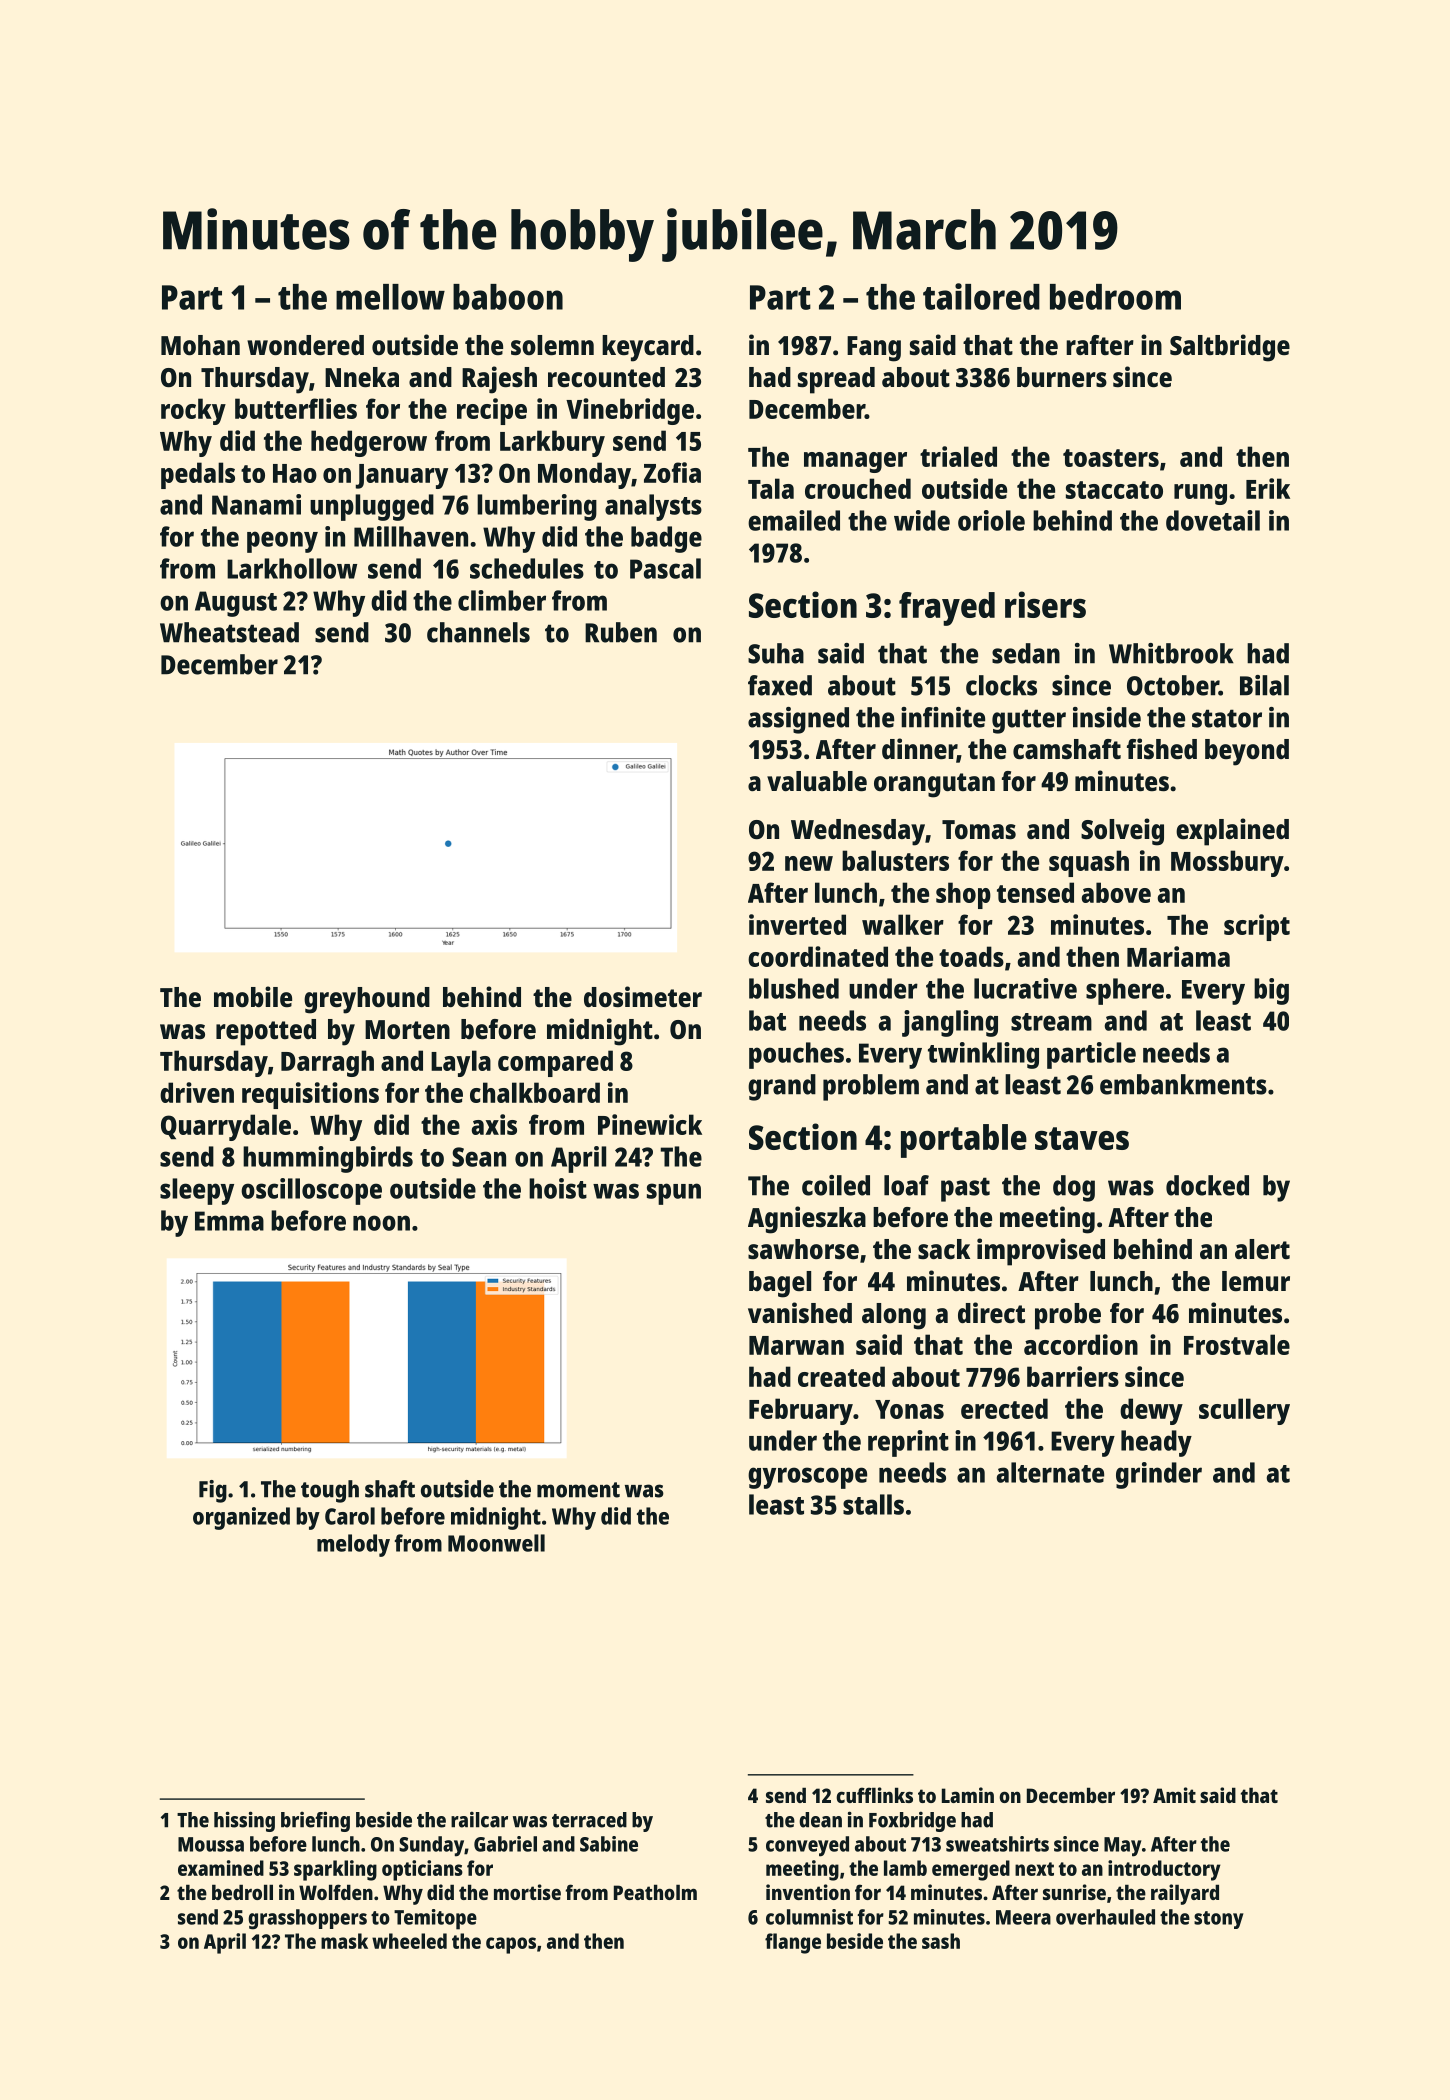 This screenshot has height=2100, width=1450. I want to click on stony, so click(1219, 1920).
